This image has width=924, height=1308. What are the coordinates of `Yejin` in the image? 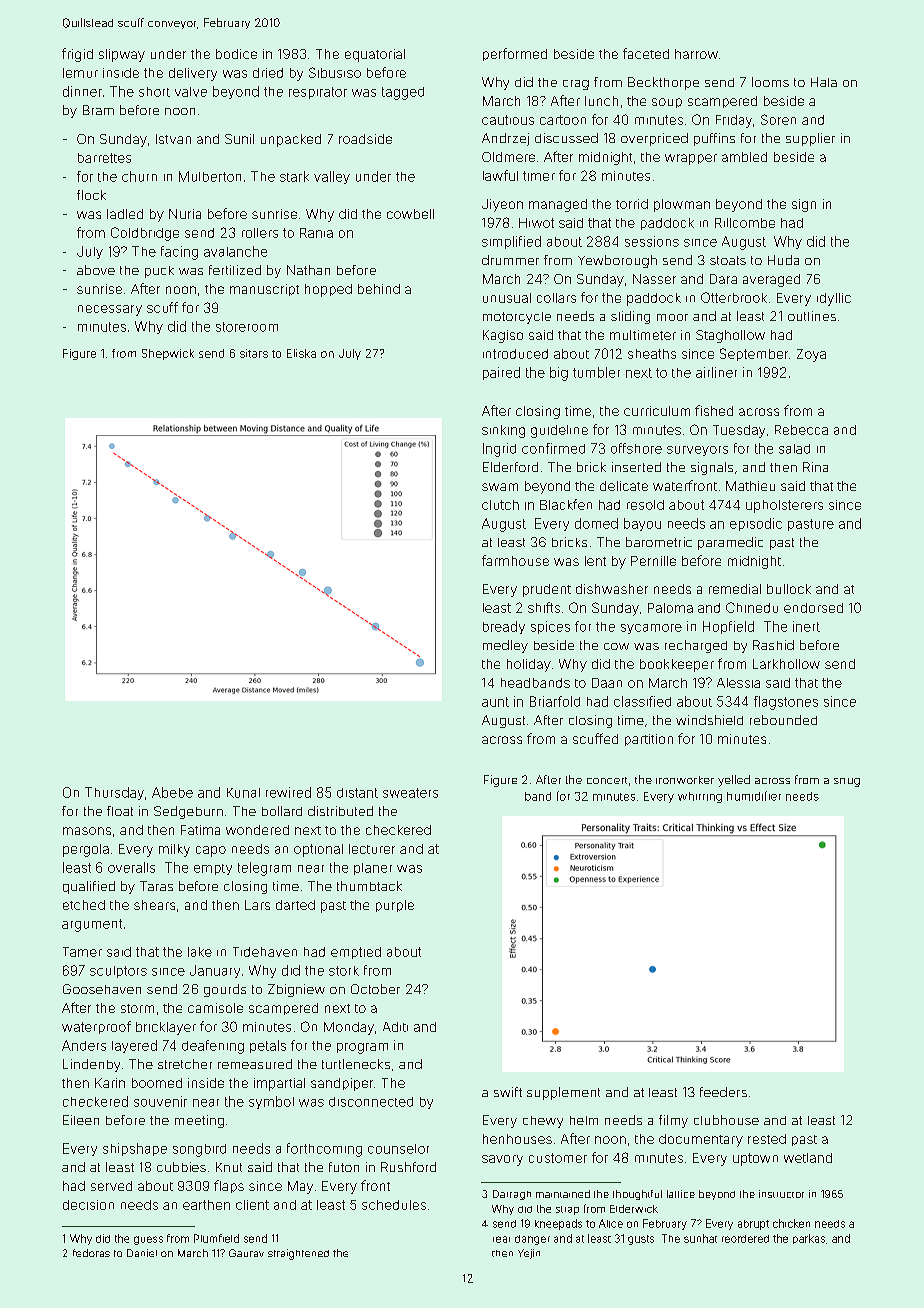 It's located at (529, 1254).
